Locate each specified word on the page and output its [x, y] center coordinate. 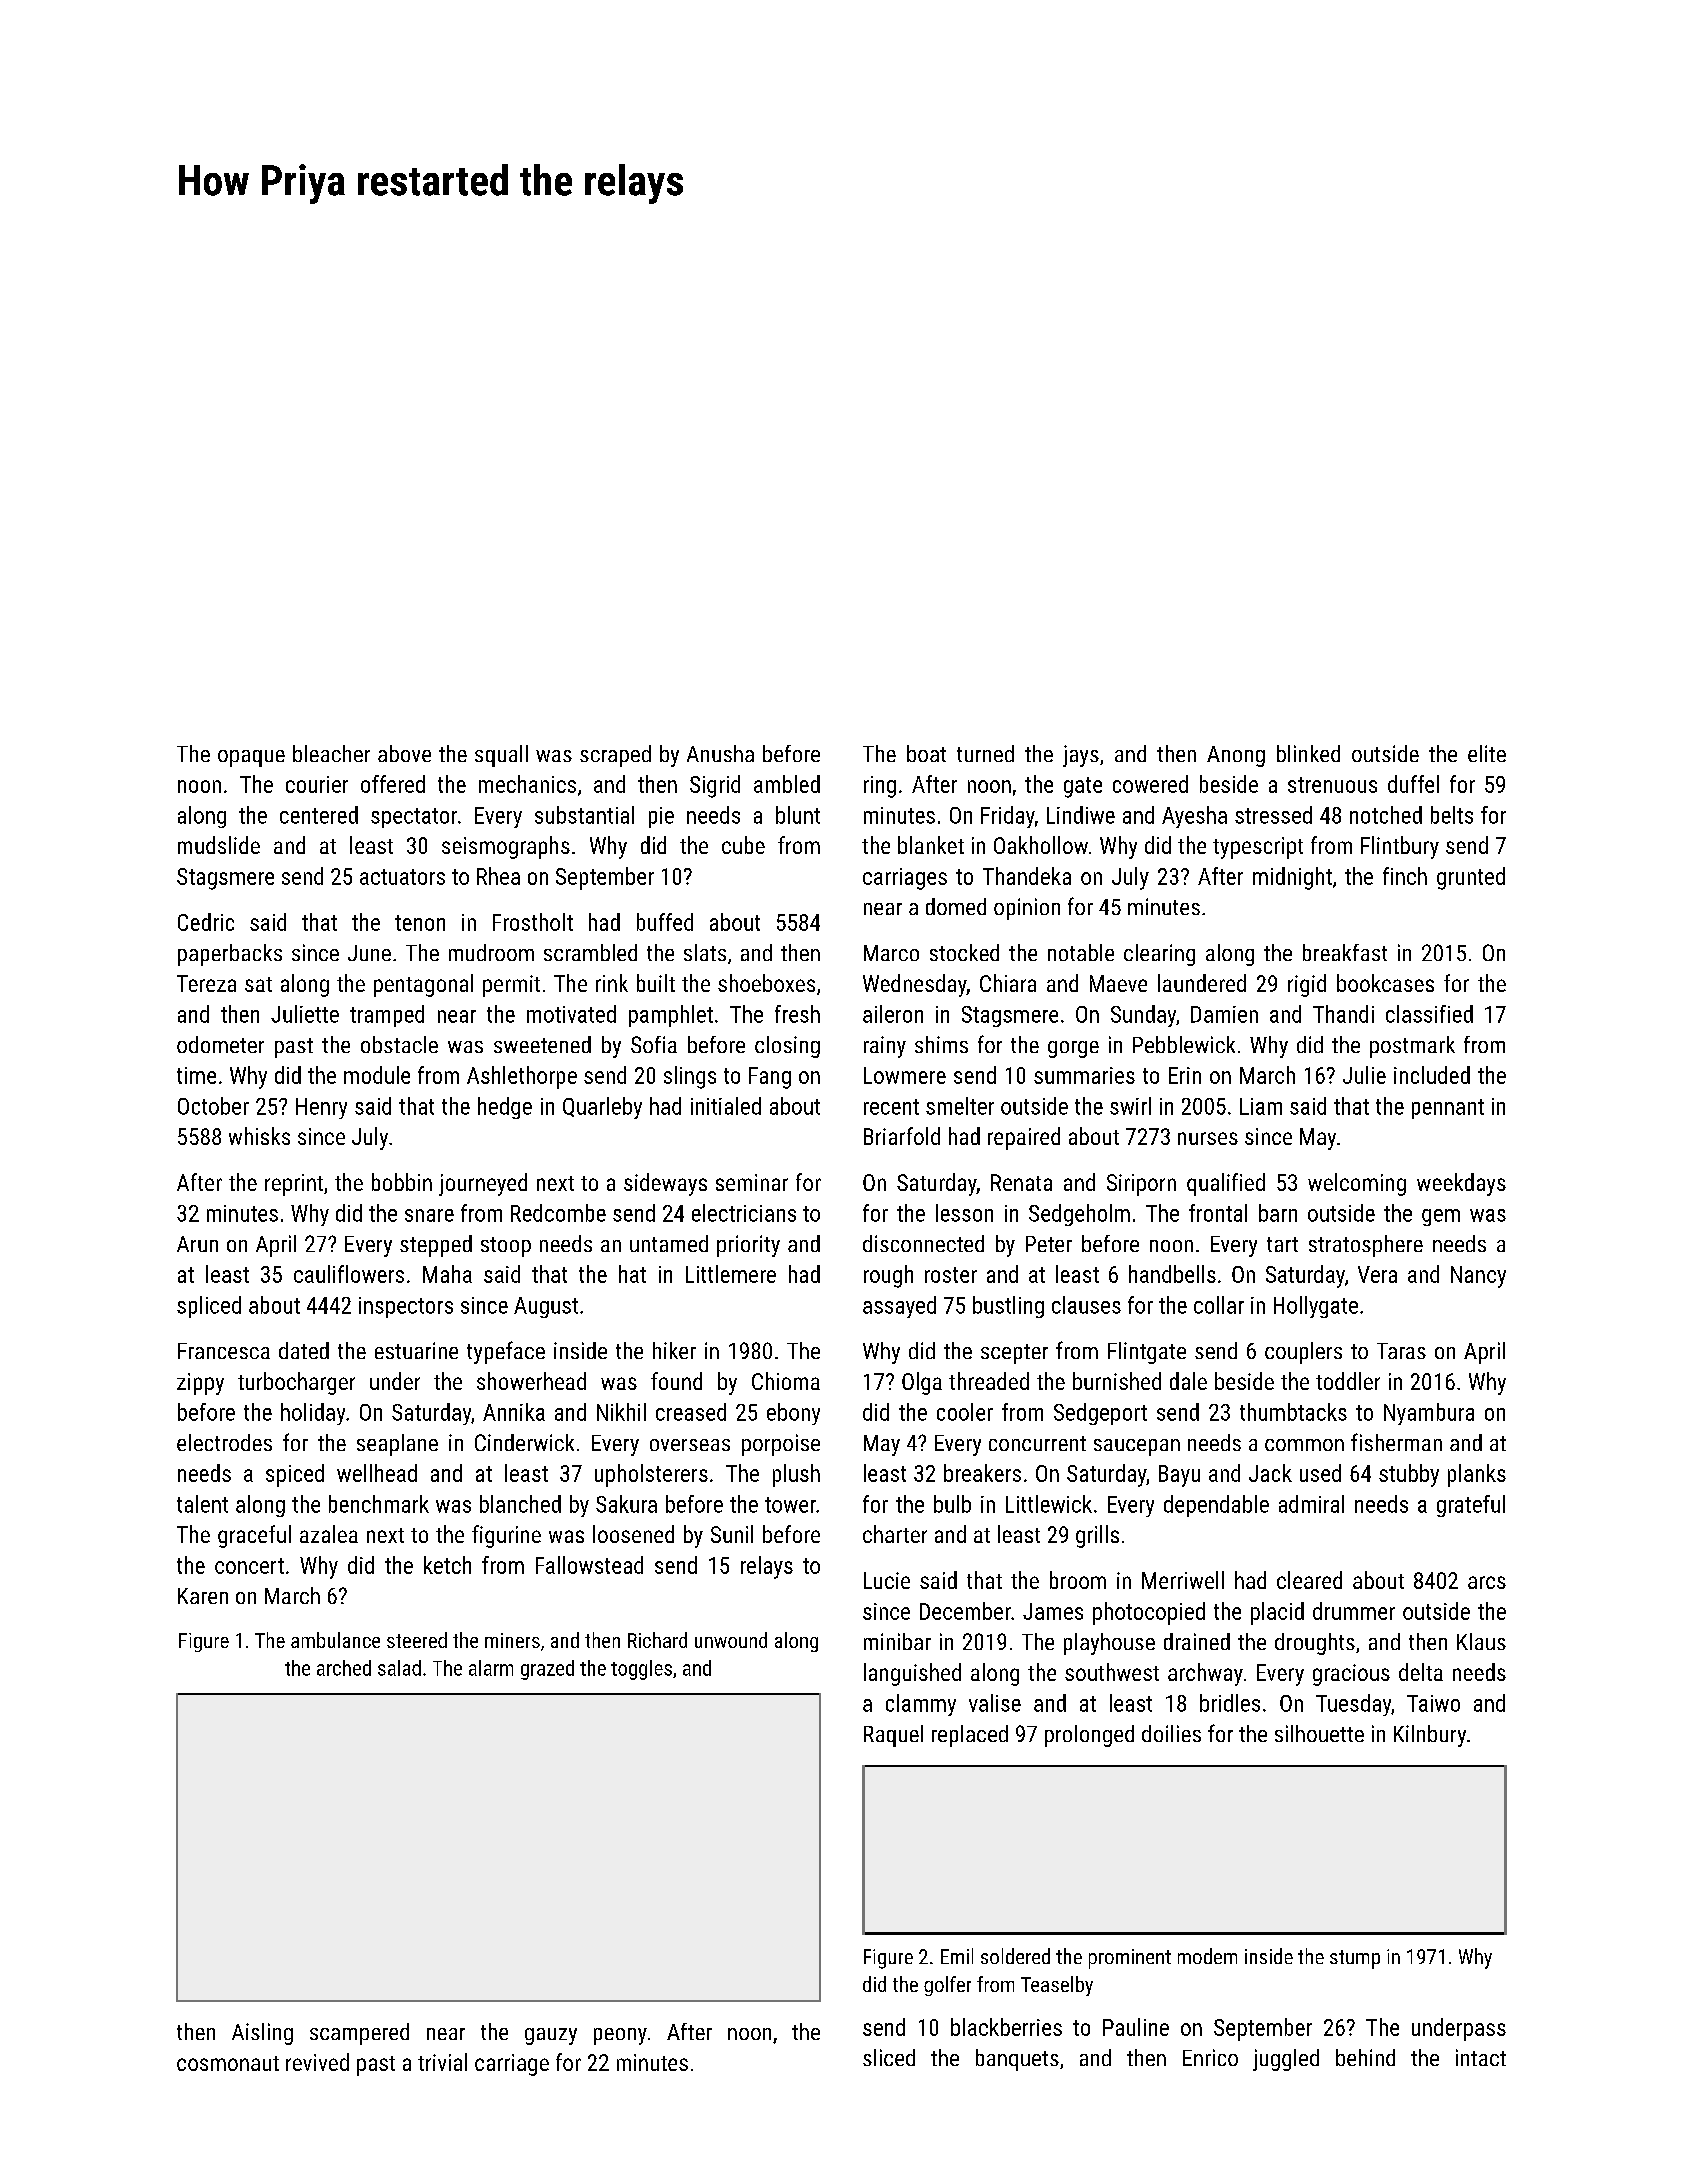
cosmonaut [228, 2063]
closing [787, 1047]
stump [1355, 1959]
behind [1365, 2057]
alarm [491, 1668]
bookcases [1385, 983]
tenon [420, 923]
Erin [1185, 1075]
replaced [970, 1736]
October [213, 1106]
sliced [889, 2057]
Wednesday [915, 985]
